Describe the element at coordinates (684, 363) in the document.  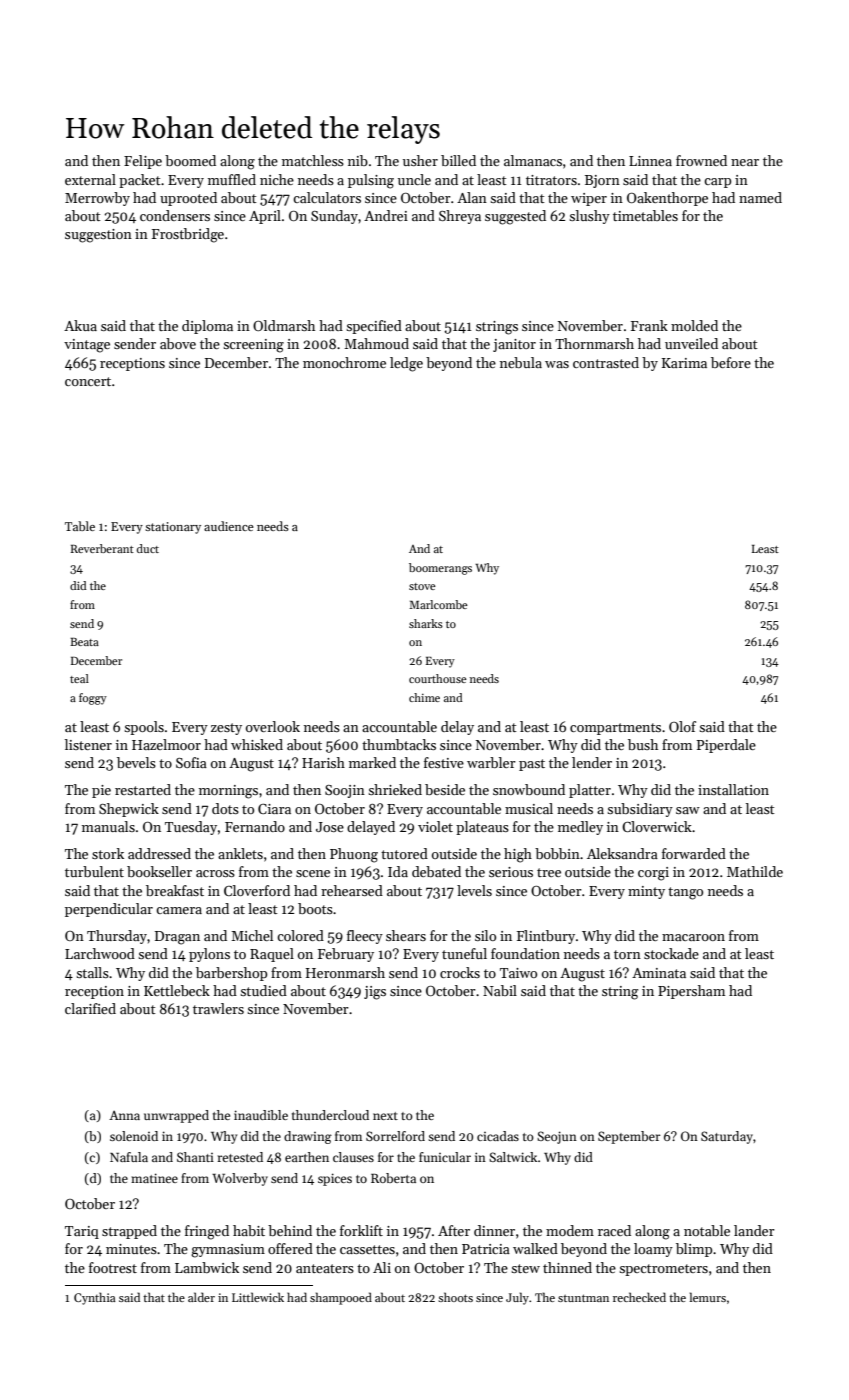
I see `Karima` at that location.
